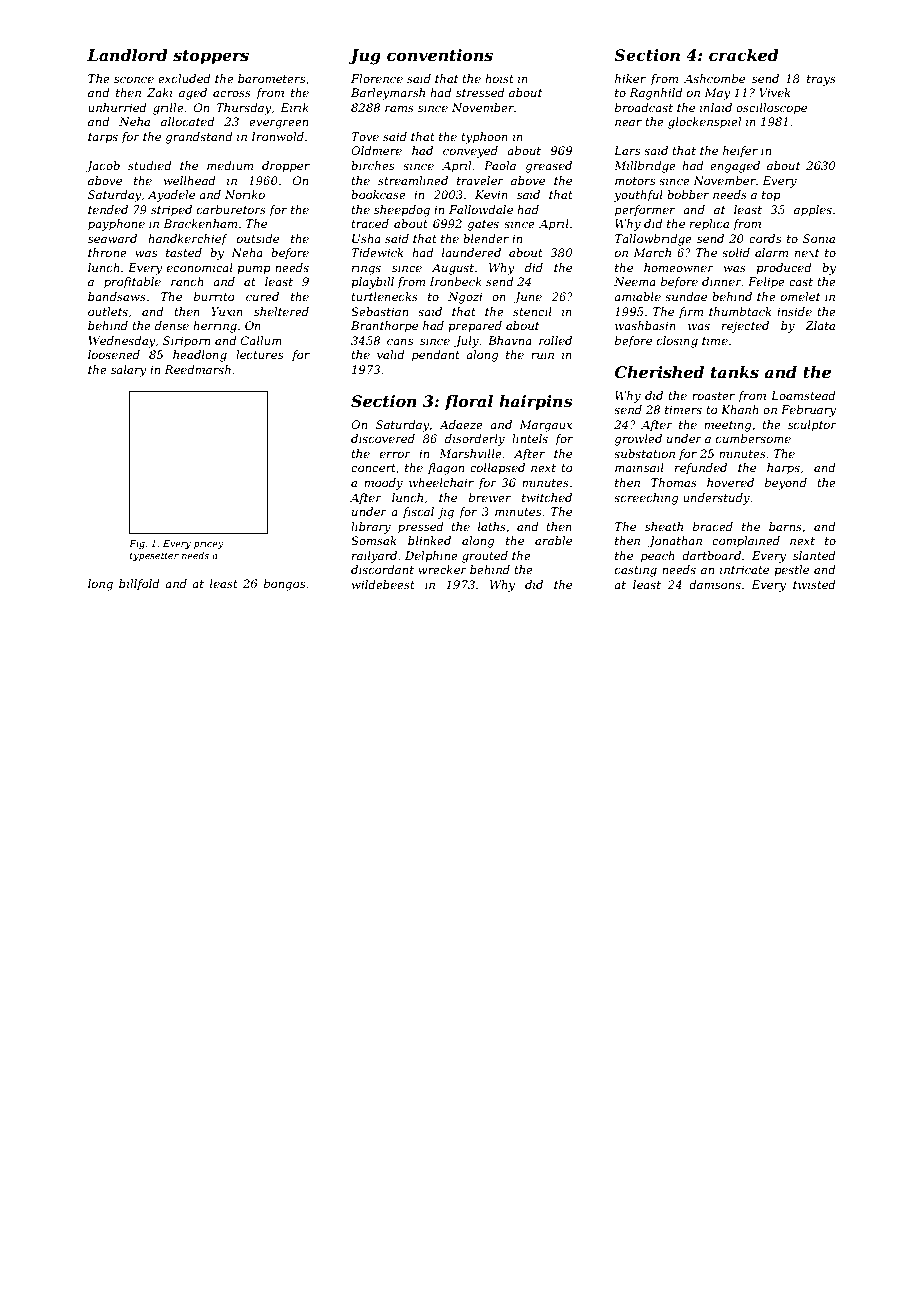  I want to click on billfold, so click(139, 585).
